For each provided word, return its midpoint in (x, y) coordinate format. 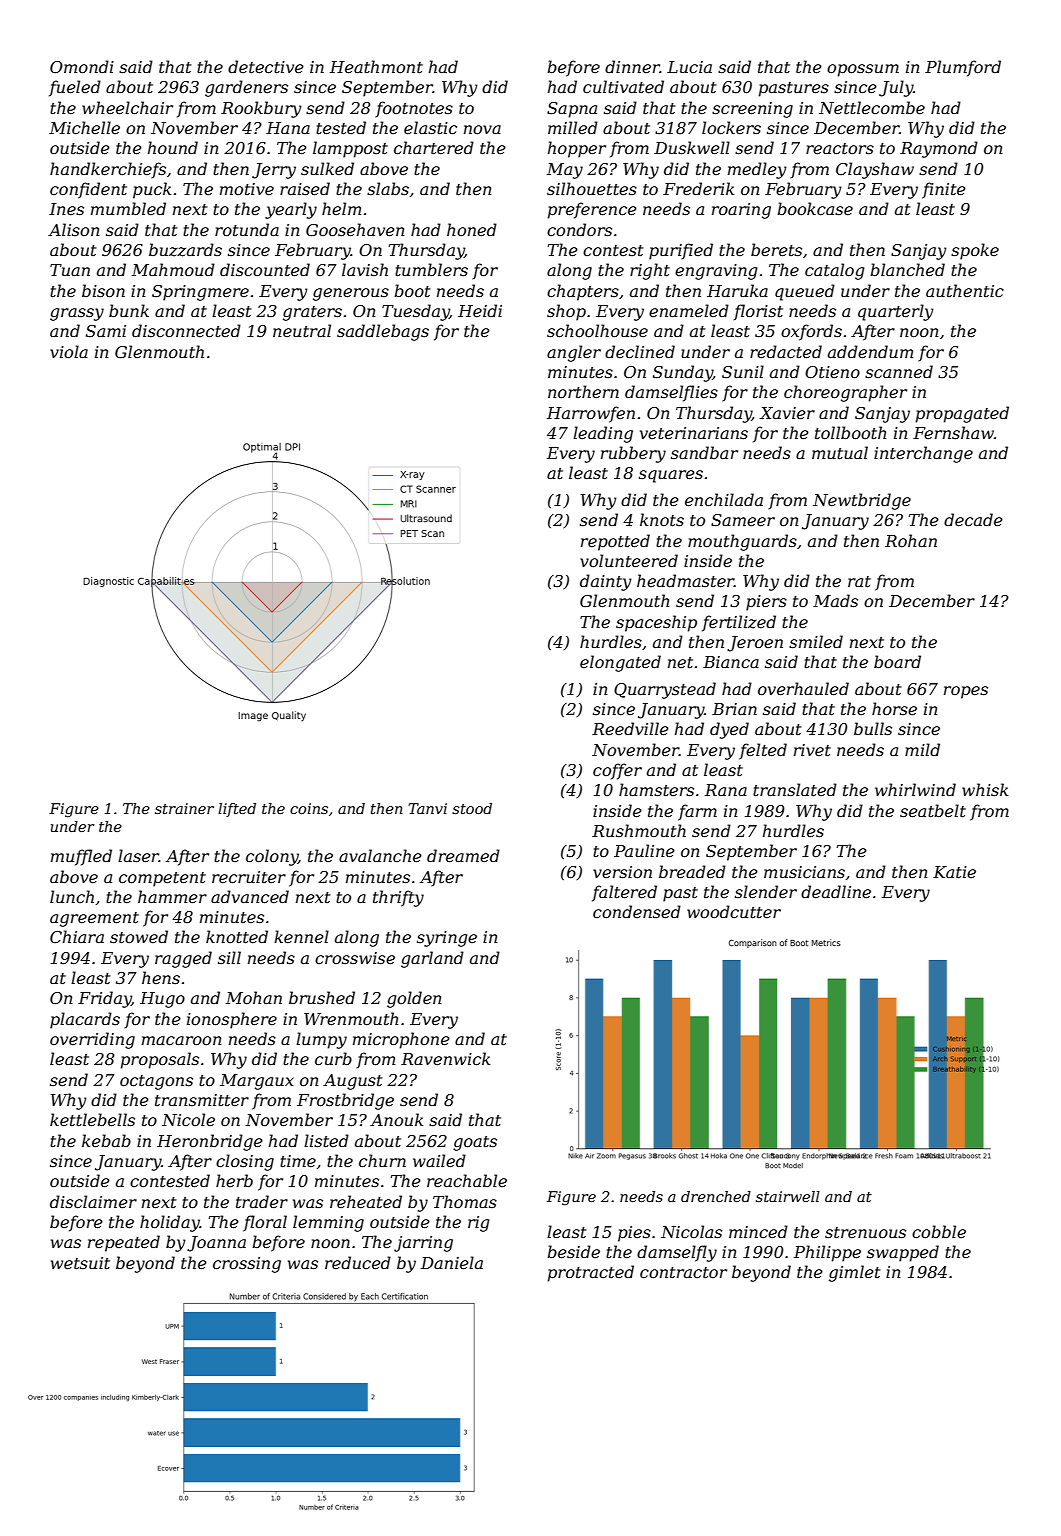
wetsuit (80, 1263)
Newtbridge (862, 501)
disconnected (186, 330)
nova (482, 129)
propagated (962, 414)
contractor (683, 1272)
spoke (975, 251)
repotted (615, 542)
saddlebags (383, 332)
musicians (804, 872)
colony (272, 857)
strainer (184, 808)
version (622, 872)
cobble (939, 1231)
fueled (75, 88)
